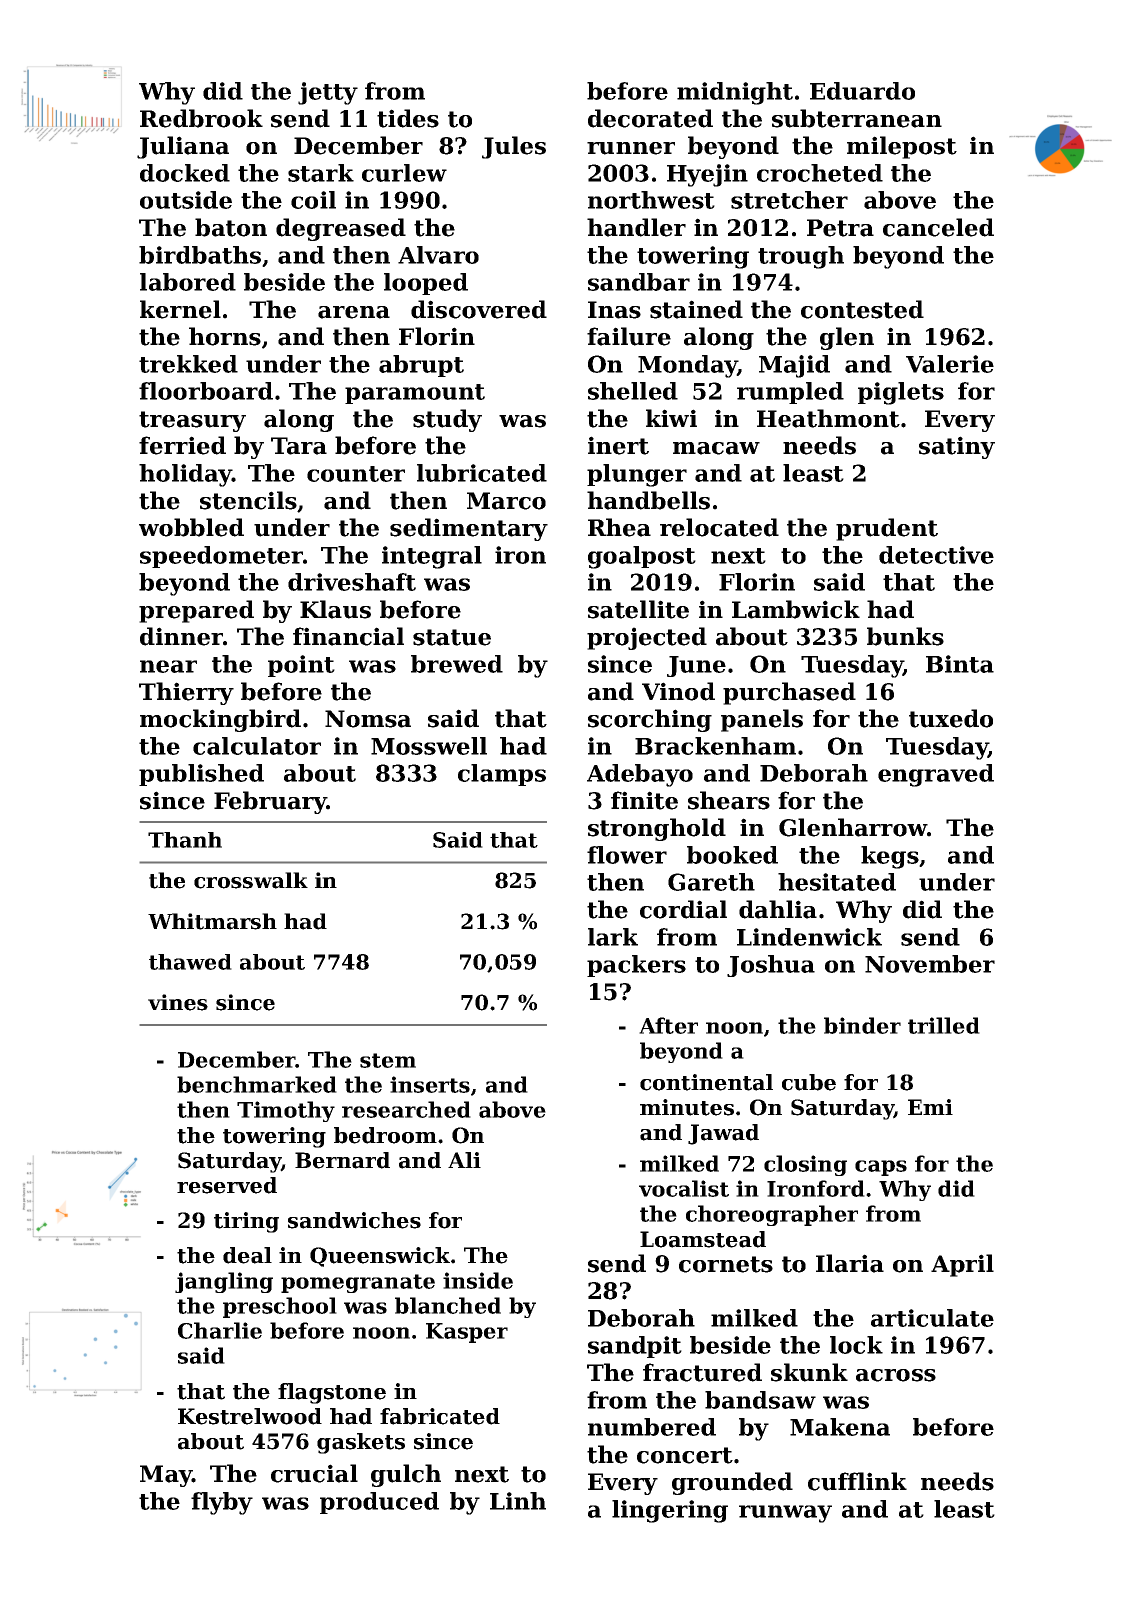 The height and width of the screenshot is (1611, 1134). What do you see at coordinates (613, 937) in the screenshot?
I see `lark` at bounding box center [613, 937].
